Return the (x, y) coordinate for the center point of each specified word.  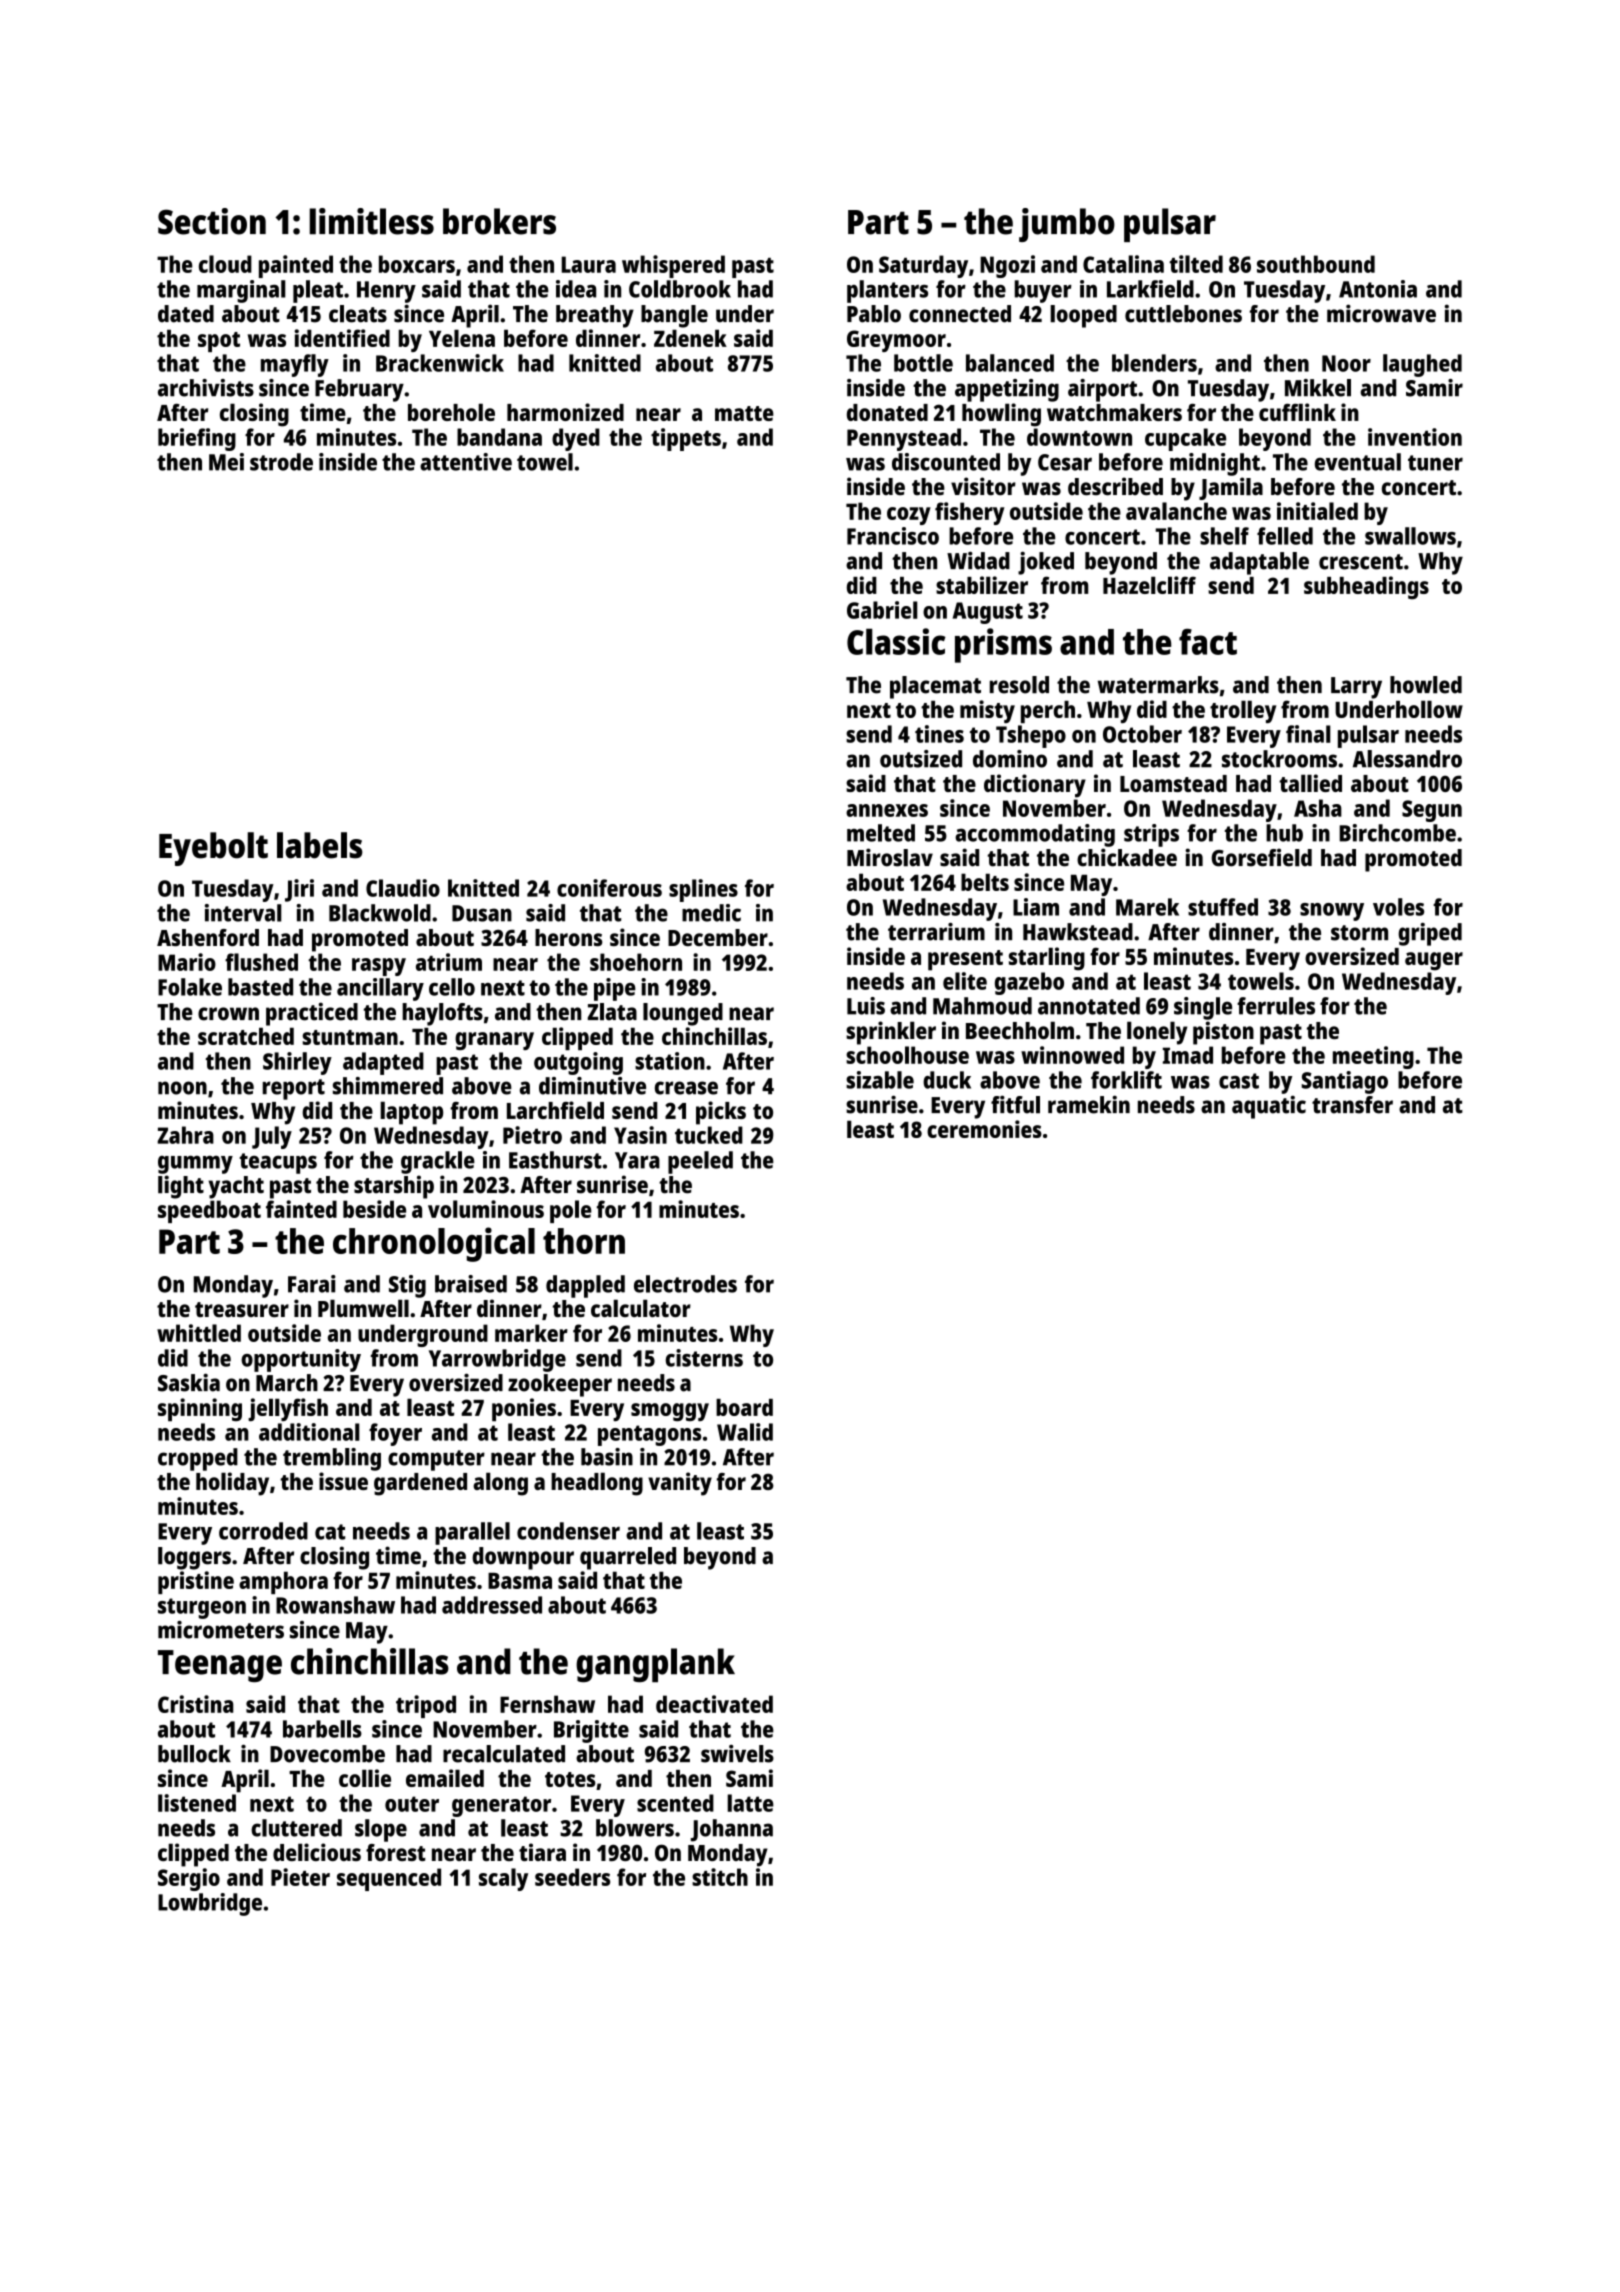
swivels (737, 1754)
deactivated (714, 1704)
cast (1239, 1081)
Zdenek (690, 338)
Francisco (893, 536)
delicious (317, 1852)
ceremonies (984, 1129)
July (272, 1137)
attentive (466, 462)
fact (1208, 642)
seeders (572, 1877)
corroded (263, 1531)
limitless (371, 221)
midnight (1215, 464)
